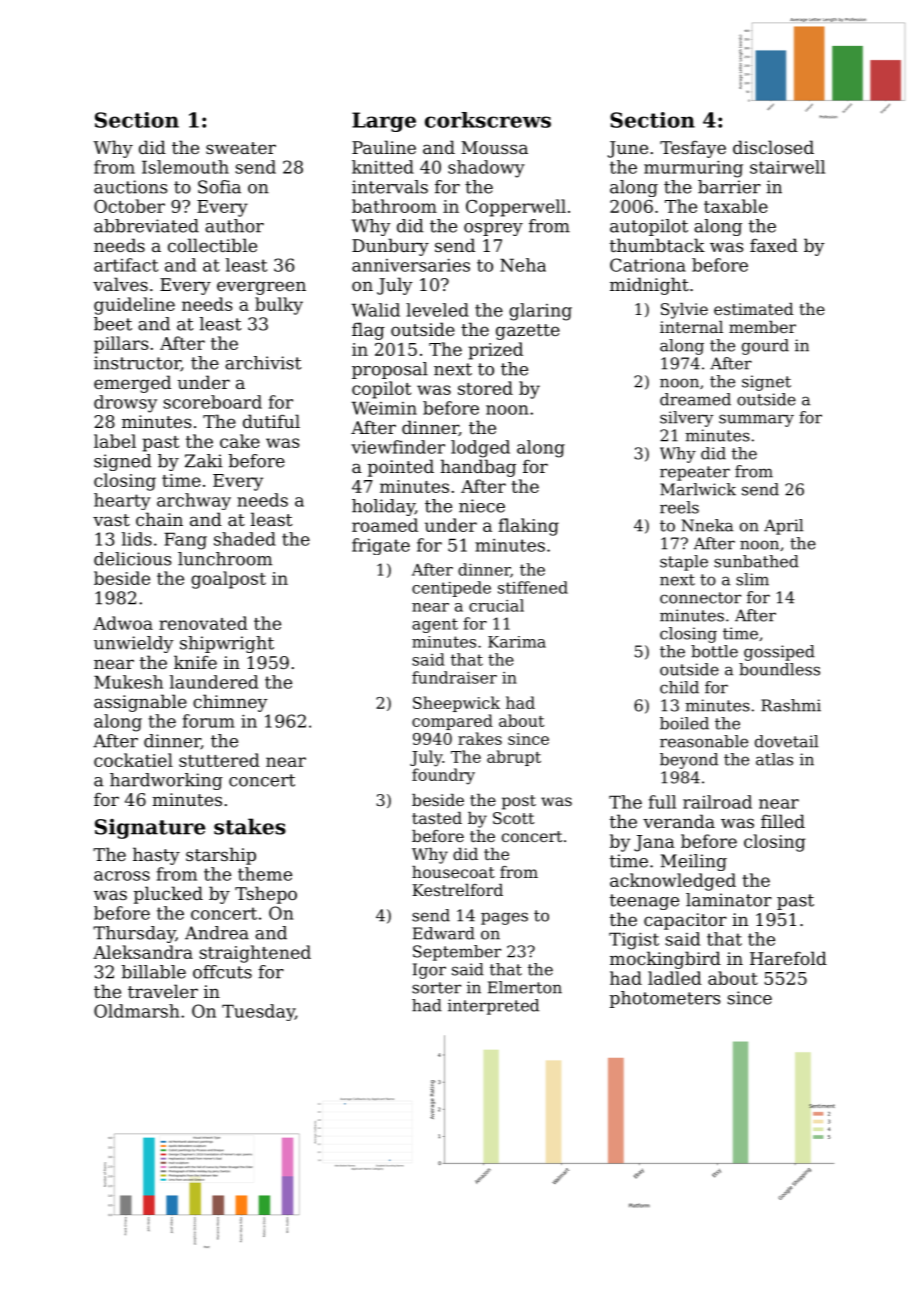  I want to click on Islemouth, so click(185, 167).
